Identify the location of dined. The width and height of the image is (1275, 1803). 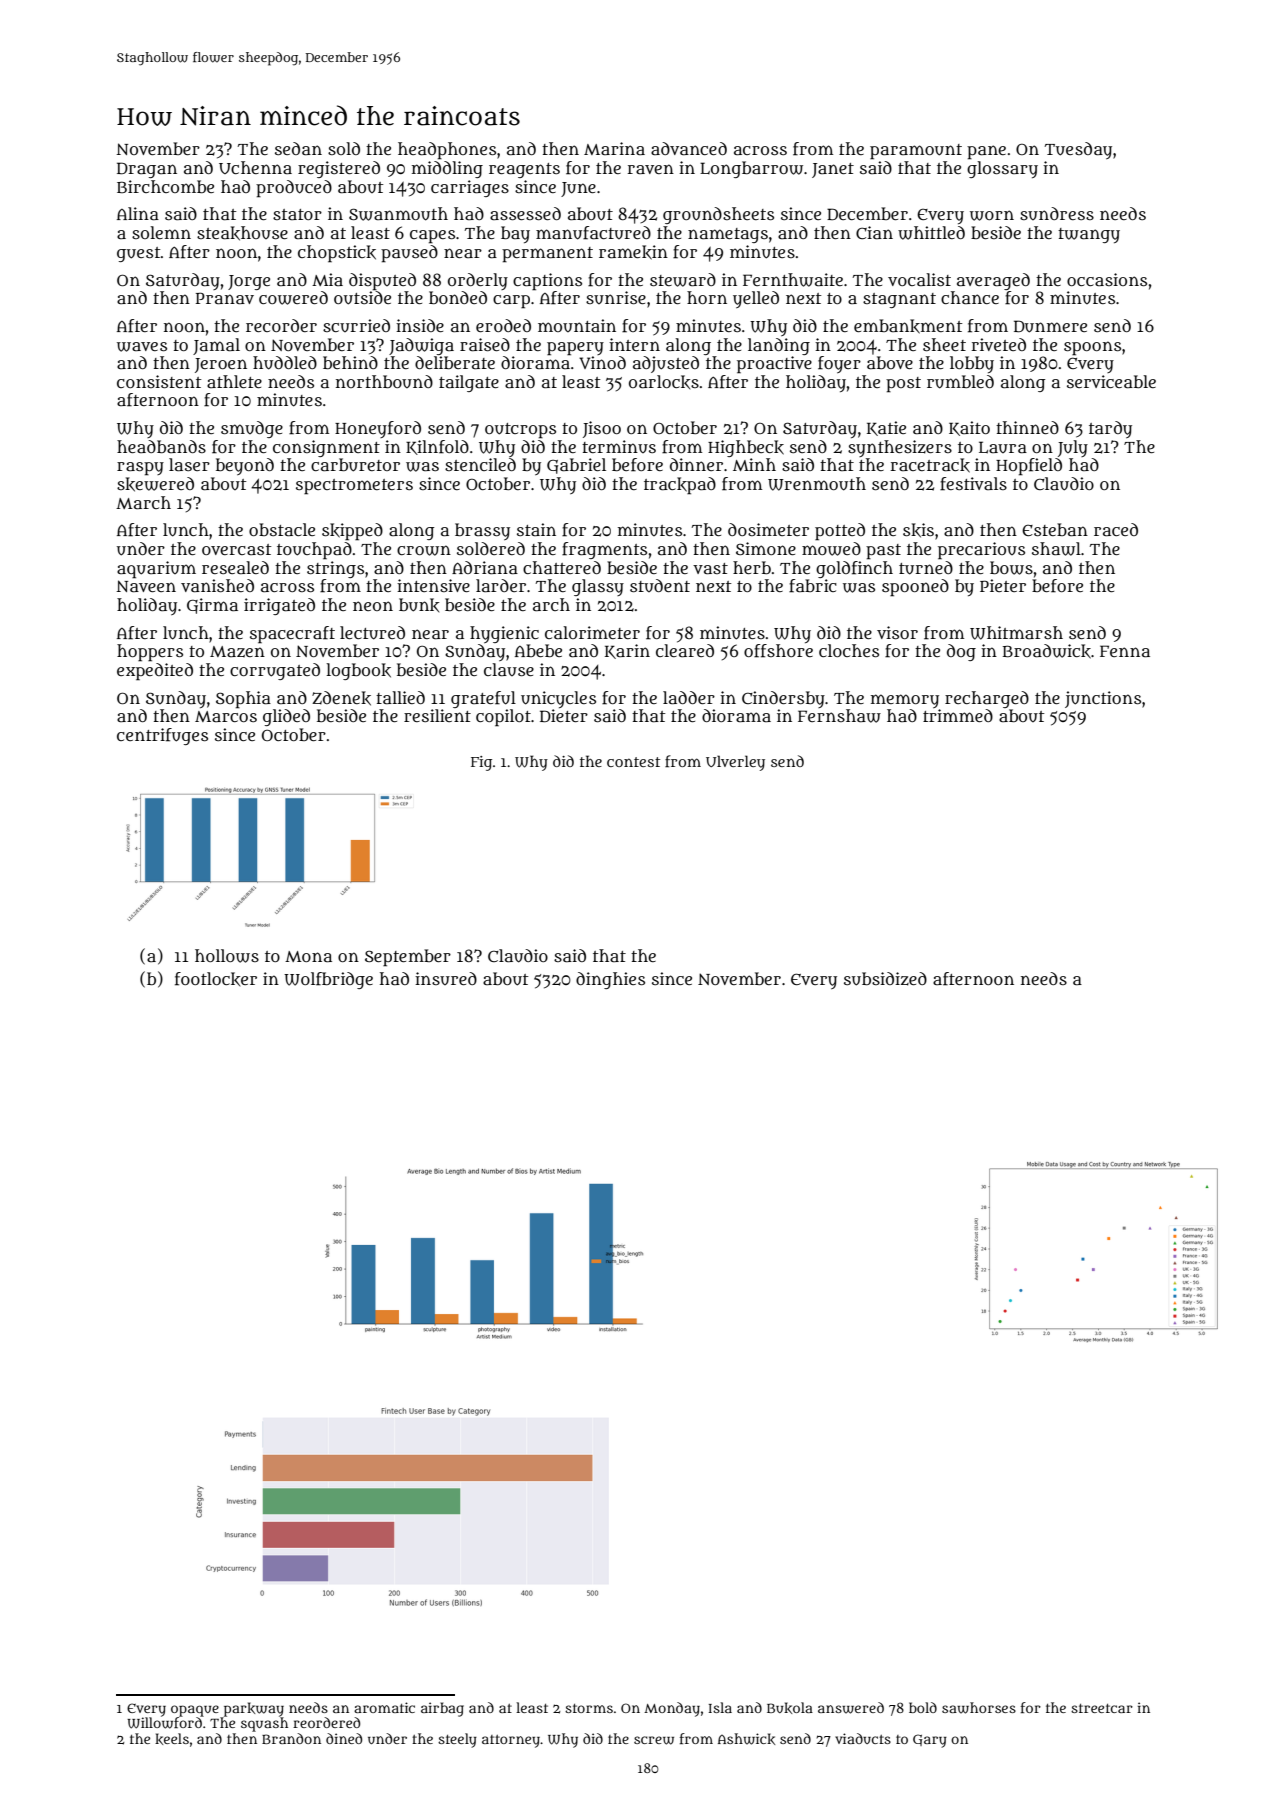
(344, 1738).
